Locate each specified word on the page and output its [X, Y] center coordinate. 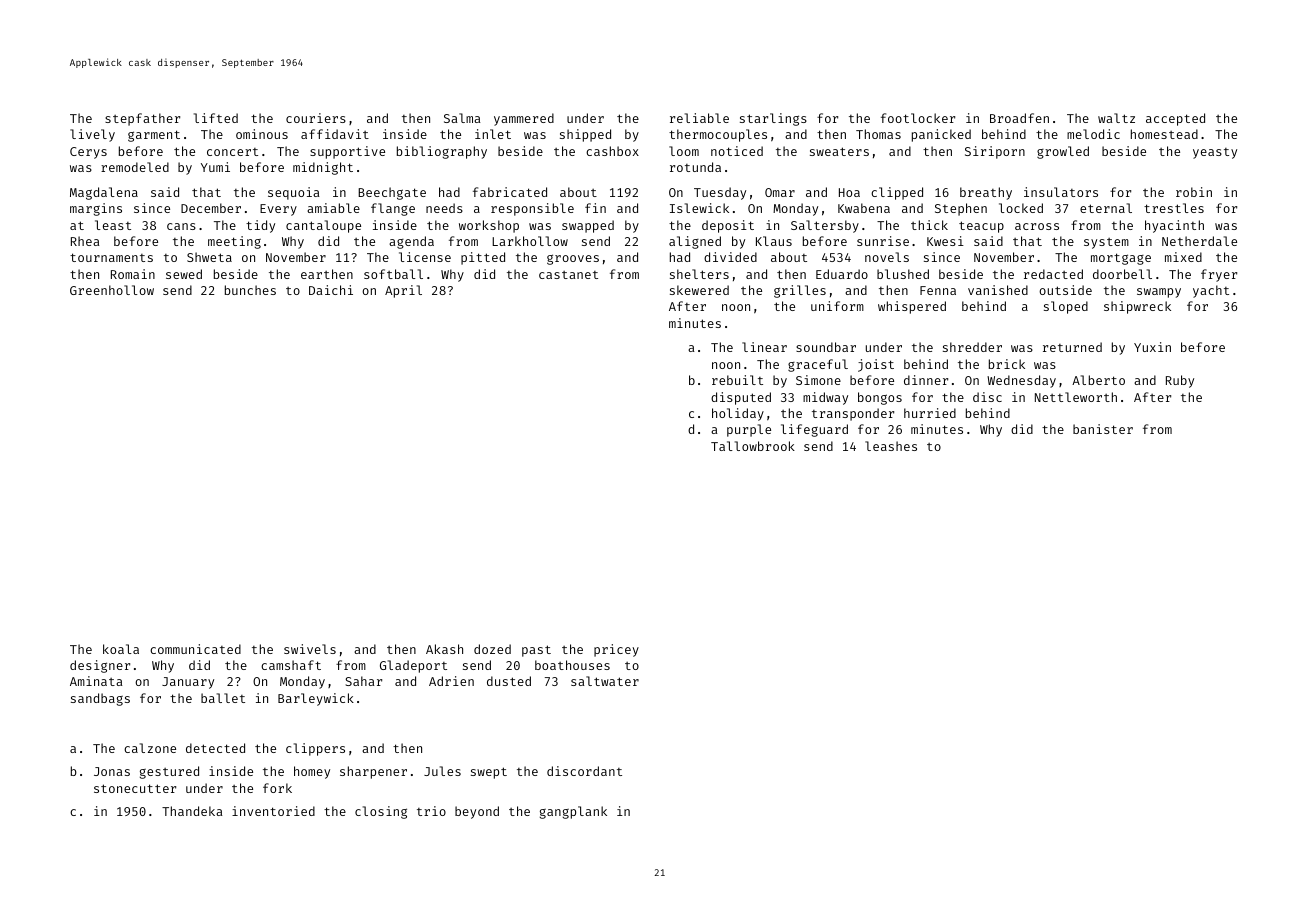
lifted [216, 118]
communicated [195, 649]
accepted [1175, 119]
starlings [773, 119]
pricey [616, 650]
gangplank [573, 812]
